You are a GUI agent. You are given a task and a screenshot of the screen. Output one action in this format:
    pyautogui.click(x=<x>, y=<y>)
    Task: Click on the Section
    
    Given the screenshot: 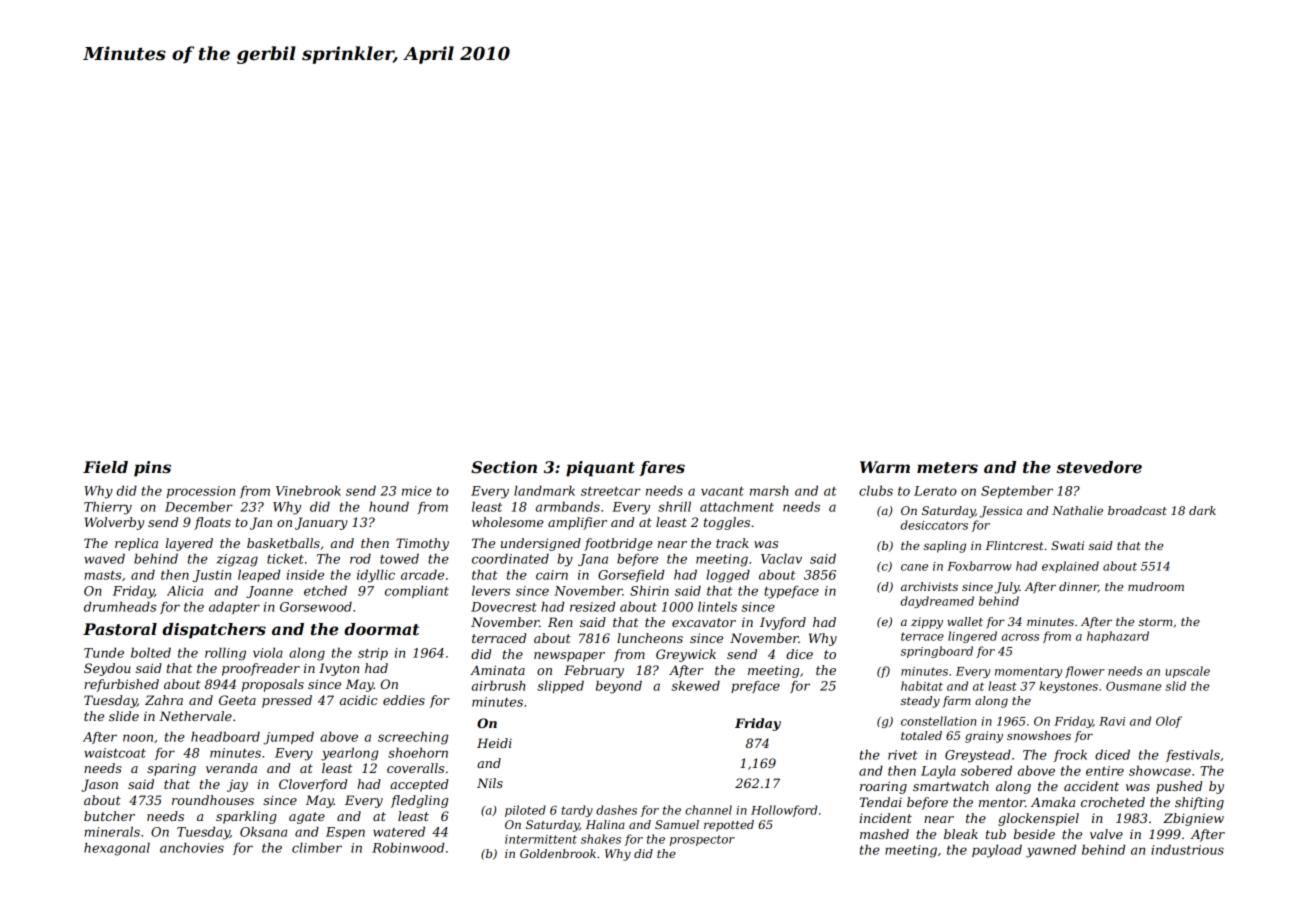 What is the action you would take?
    pyautogui.click(x=504, y=467)
